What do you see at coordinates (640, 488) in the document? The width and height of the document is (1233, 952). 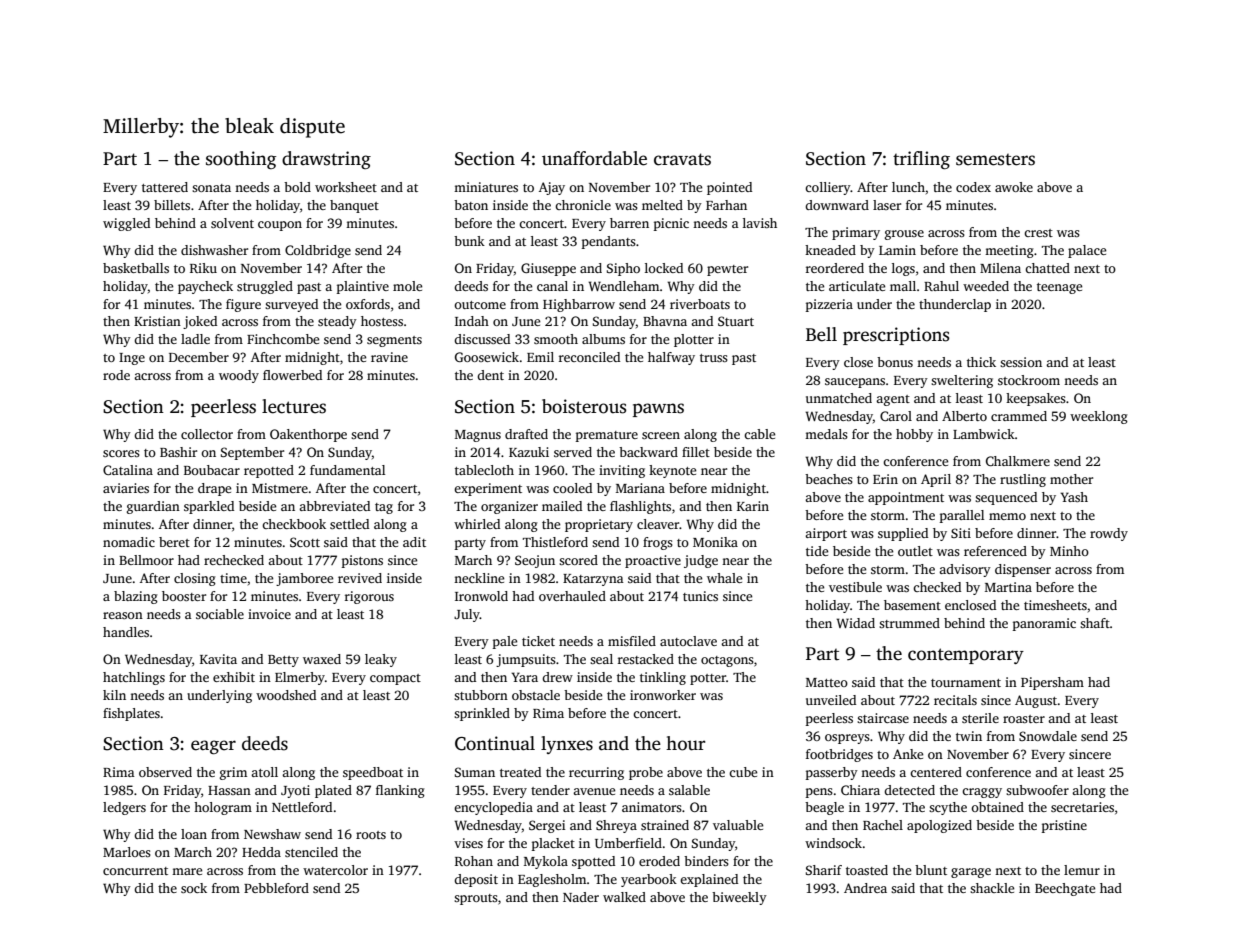 I see `Mariana` at bounding box center [640, 488].
